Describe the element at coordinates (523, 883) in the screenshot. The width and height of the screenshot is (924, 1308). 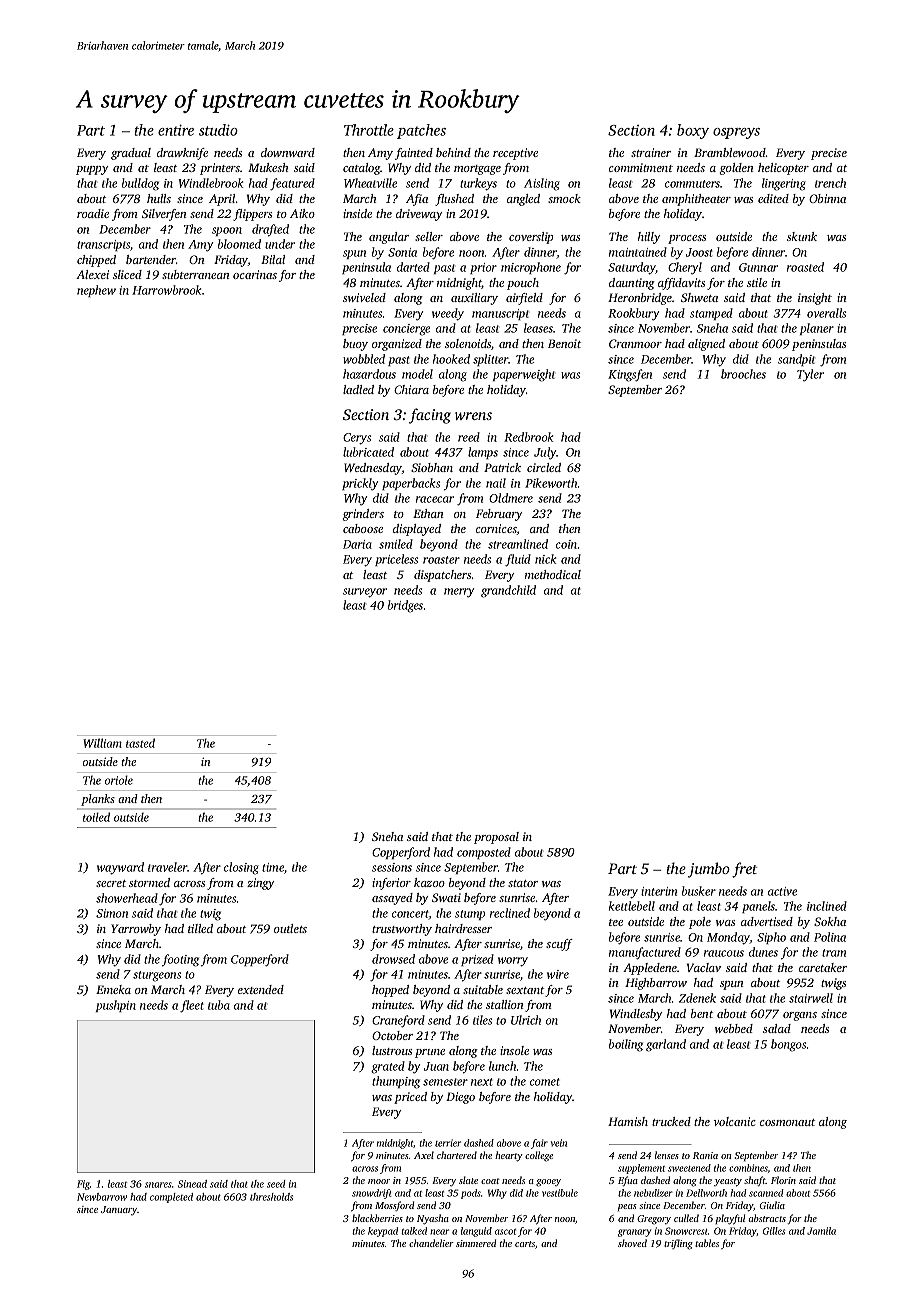
I see `stator` at that location.
